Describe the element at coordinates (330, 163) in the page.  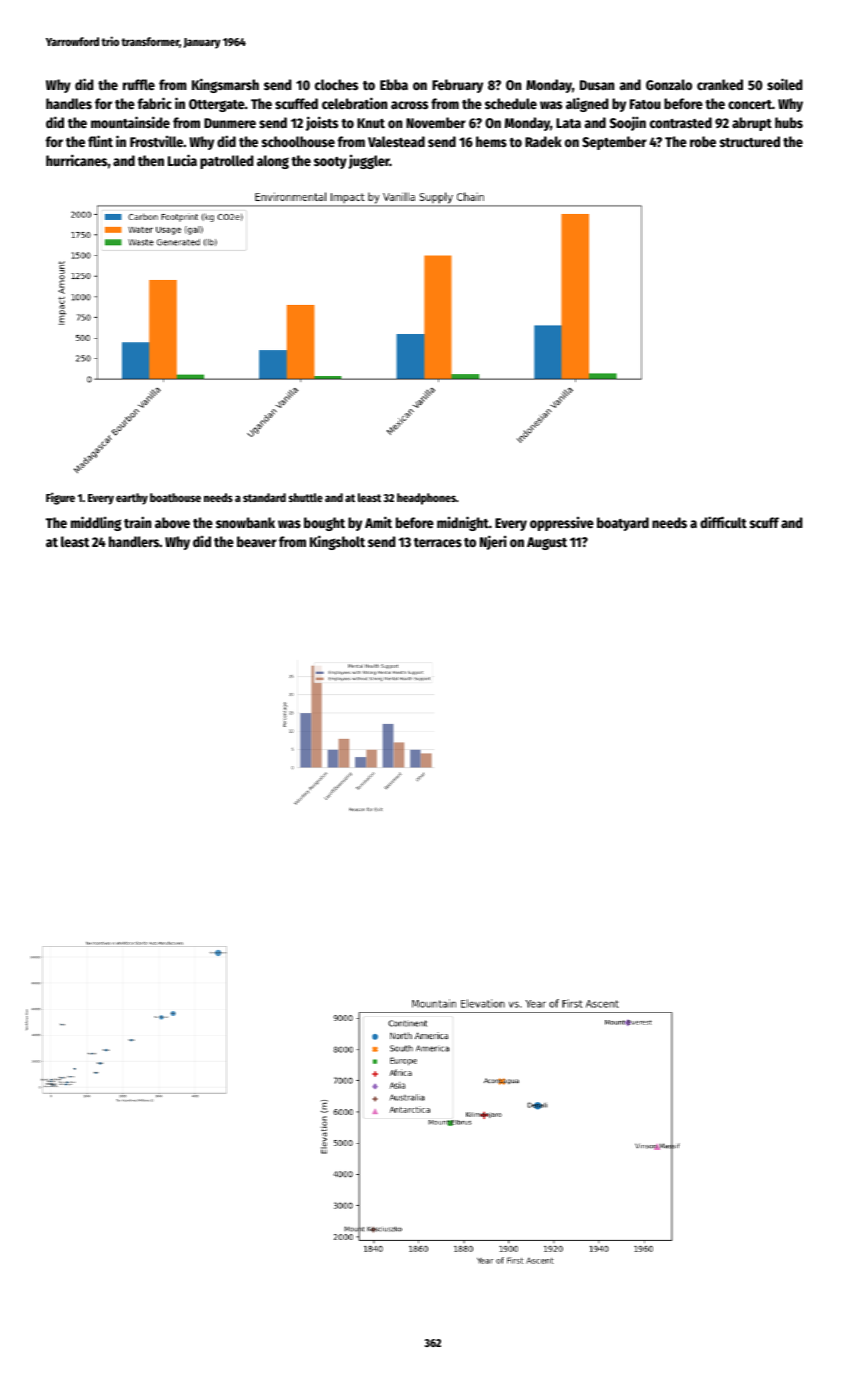
I see `sooty` at that location.
